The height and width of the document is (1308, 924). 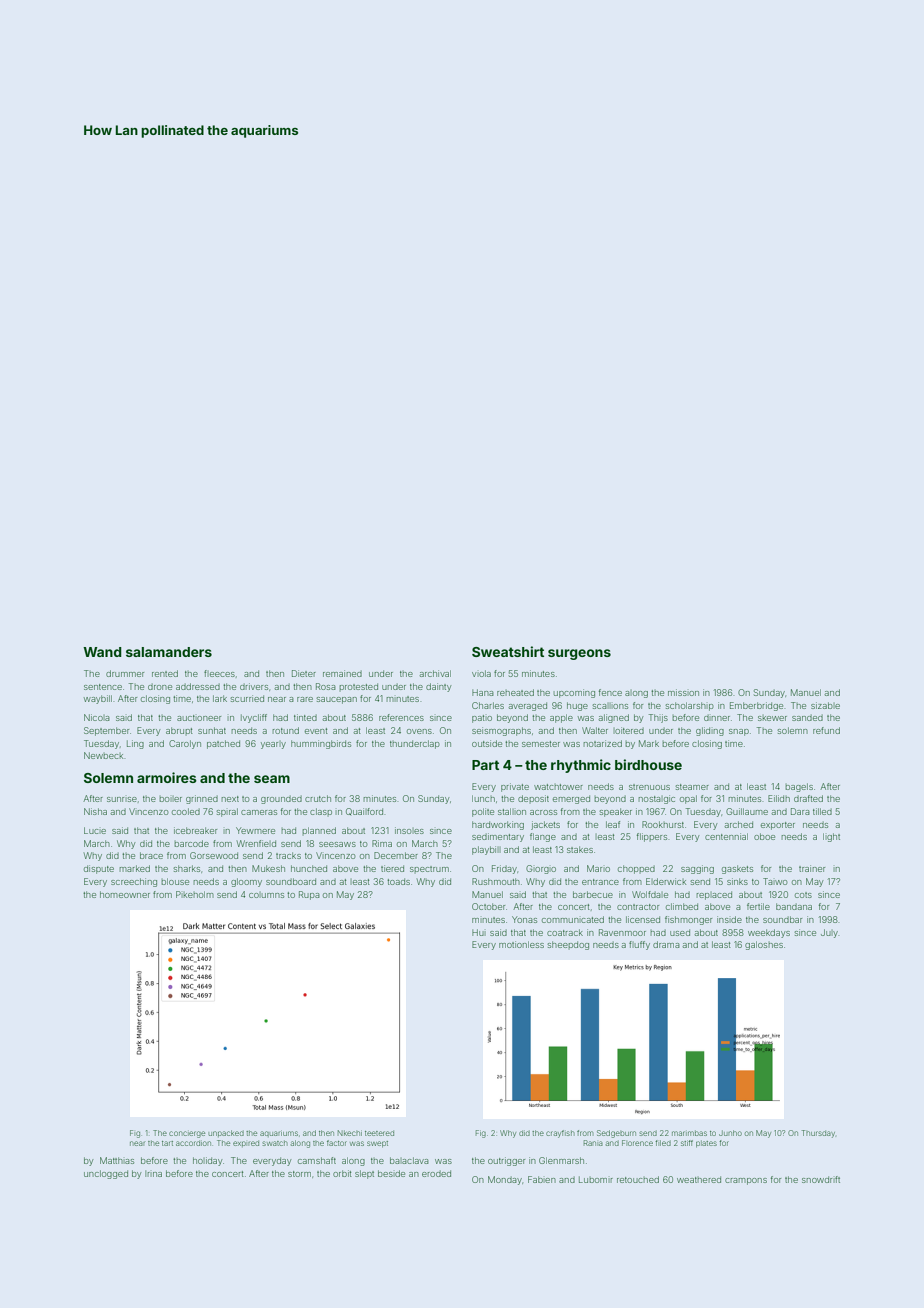 I want to click on fleeces, so click(x=219, y=673).
